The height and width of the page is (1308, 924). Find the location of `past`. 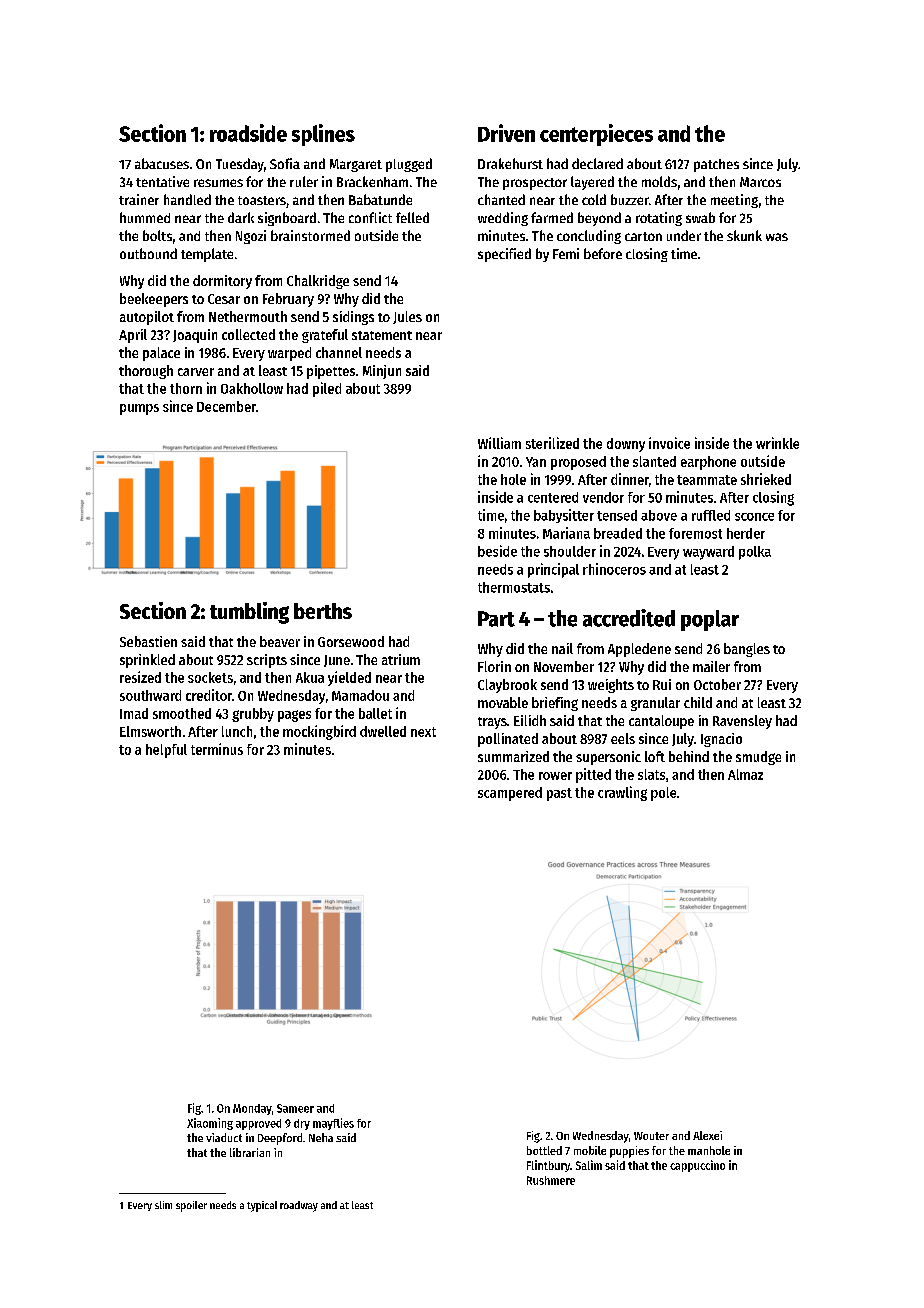

past is located at coordinates (559, 794).
